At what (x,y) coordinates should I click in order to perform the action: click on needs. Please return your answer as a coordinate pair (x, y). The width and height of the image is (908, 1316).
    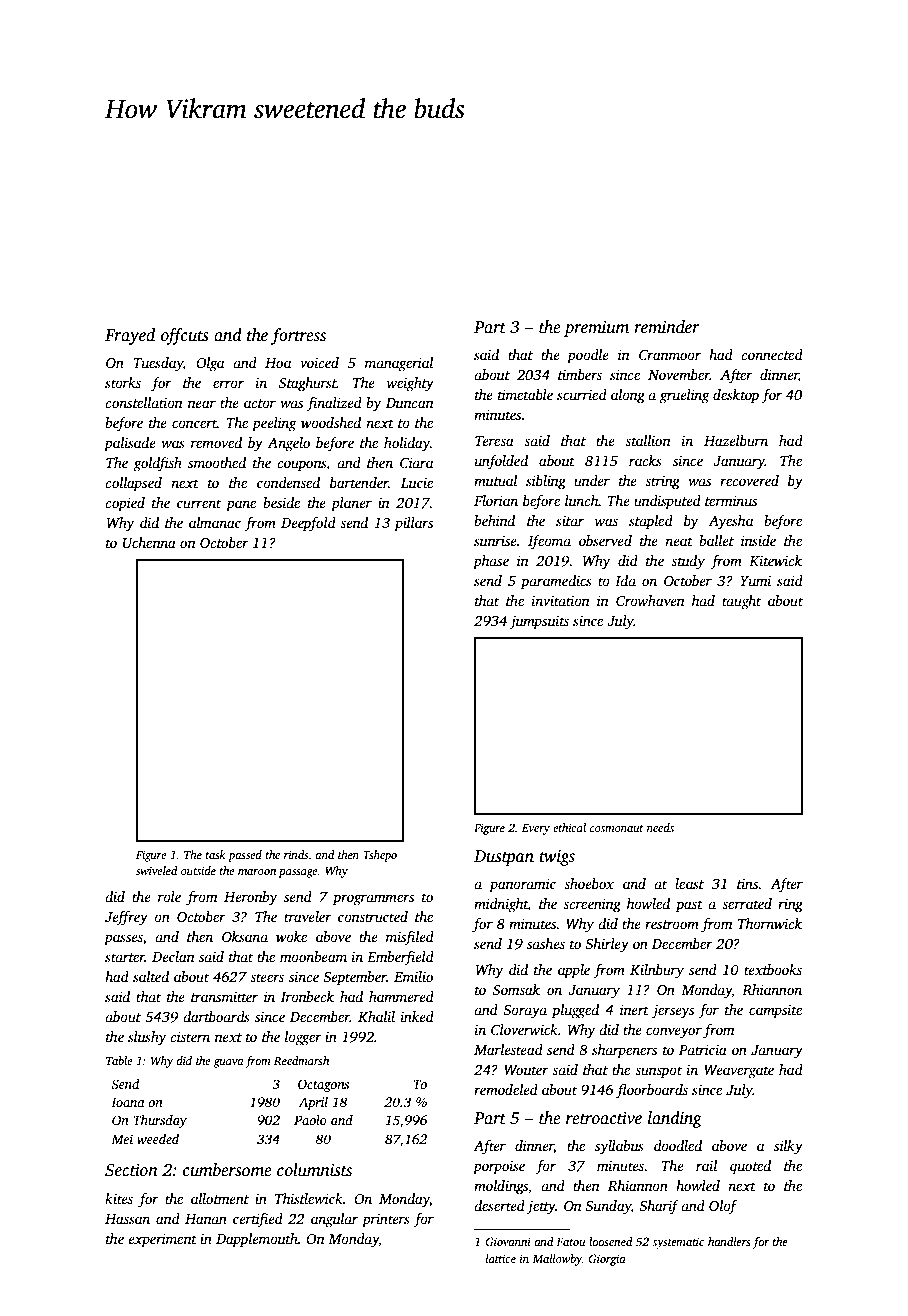
    Looking at the image, I should click on (660, 827).
